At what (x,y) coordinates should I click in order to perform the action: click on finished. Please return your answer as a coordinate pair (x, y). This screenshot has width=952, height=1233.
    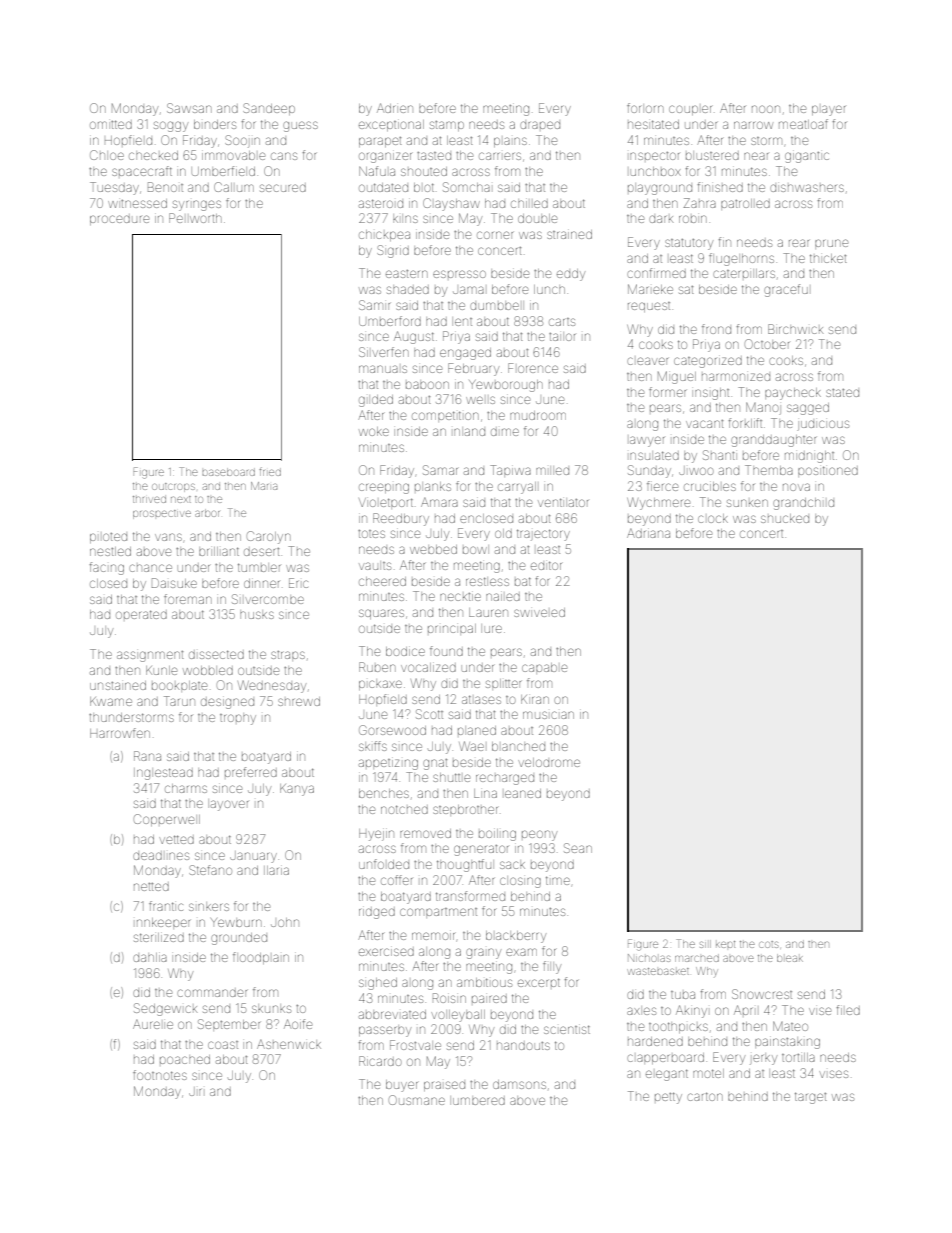
    Looking at the image, I should click on (720, 187).
